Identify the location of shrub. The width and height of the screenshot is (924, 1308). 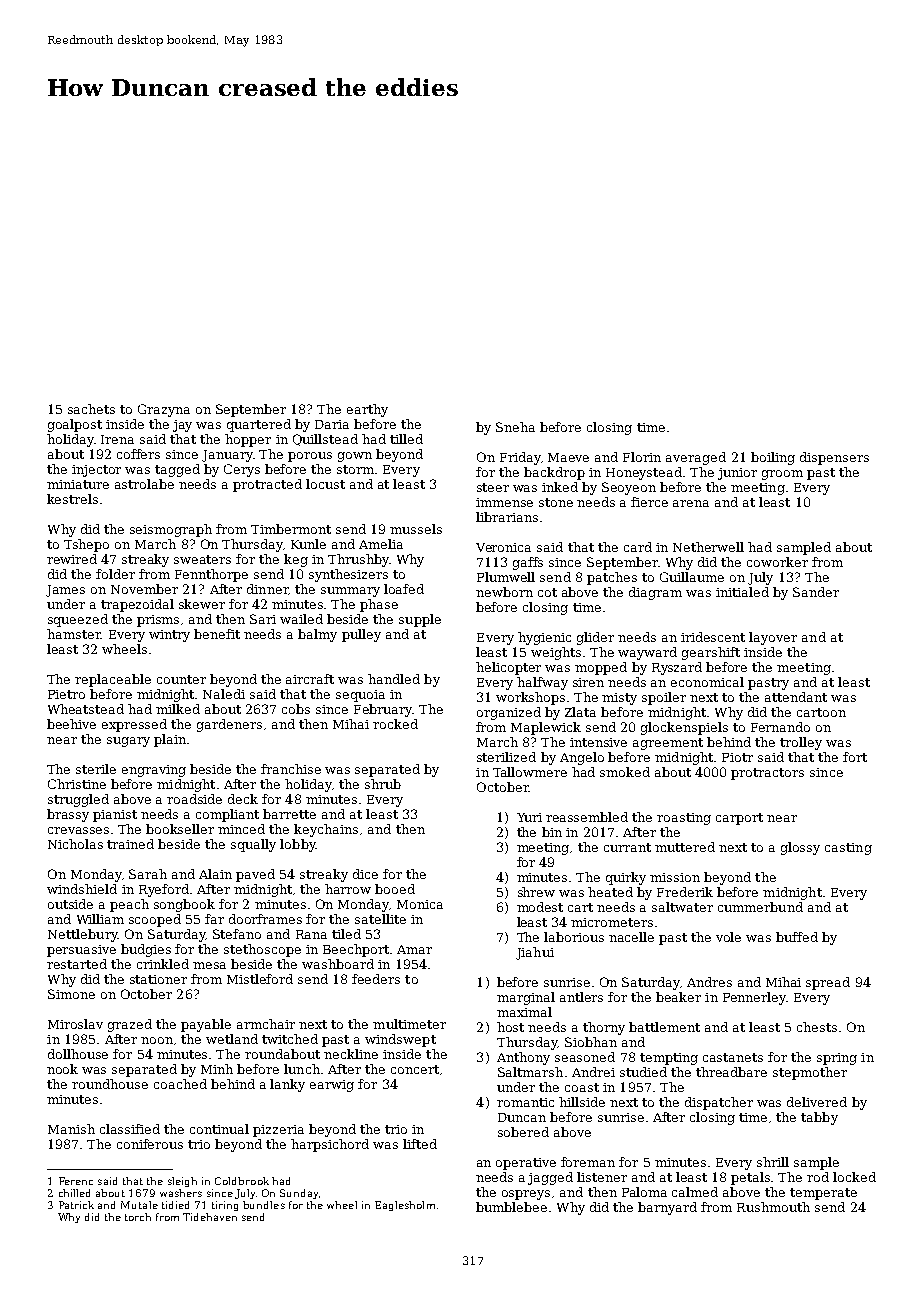
(383, 784).
